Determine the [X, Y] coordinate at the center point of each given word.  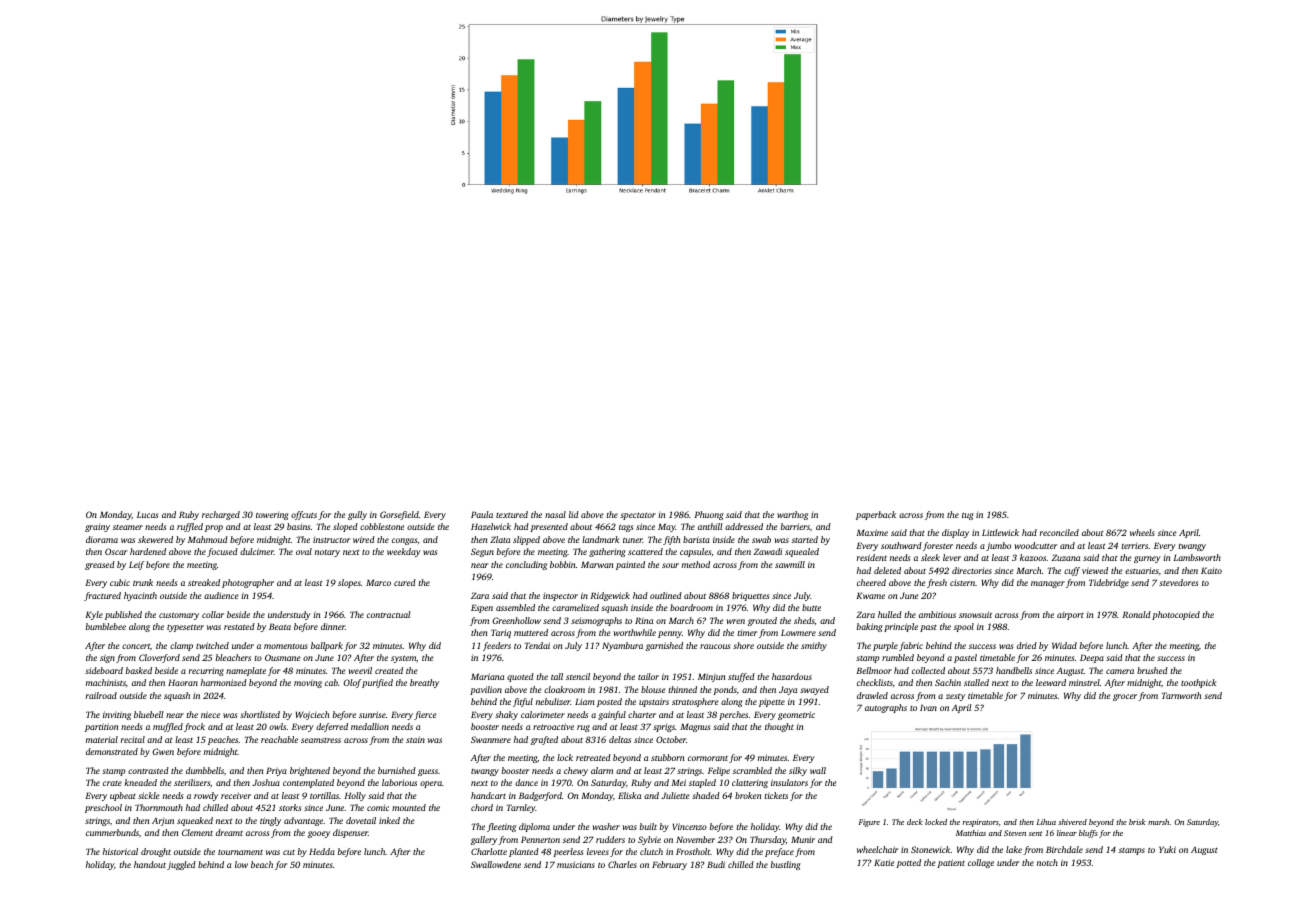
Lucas [147, 514]
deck [915, 822]
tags [626, 528]
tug [968, 516]
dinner [333, 626]
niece [210, 714]
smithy [814, 646]
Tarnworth [1181, 695]
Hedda [322, 851]
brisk [1137, 822]
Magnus [695, 727]
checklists [875, 682]
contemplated [308, 783]
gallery [484, 840]
